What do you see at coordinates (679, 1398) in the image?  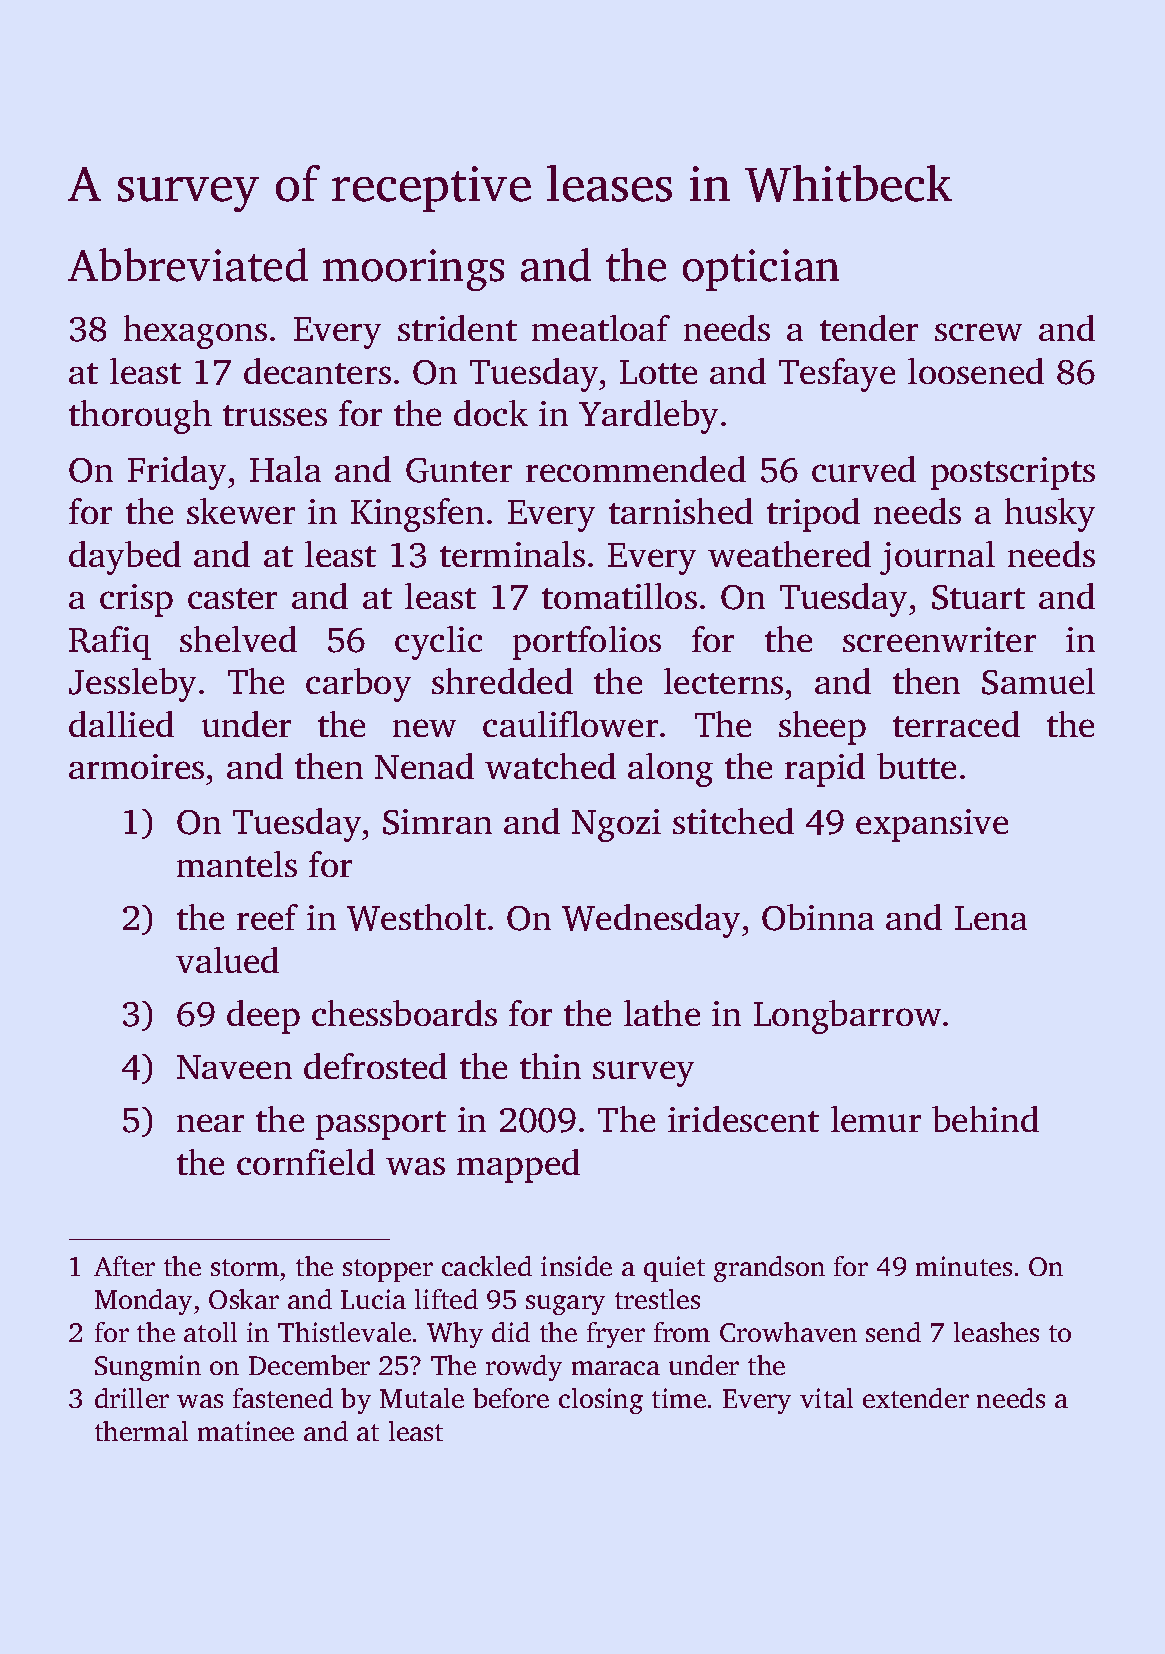 I see `time` at bounding box center [679, 1398].
